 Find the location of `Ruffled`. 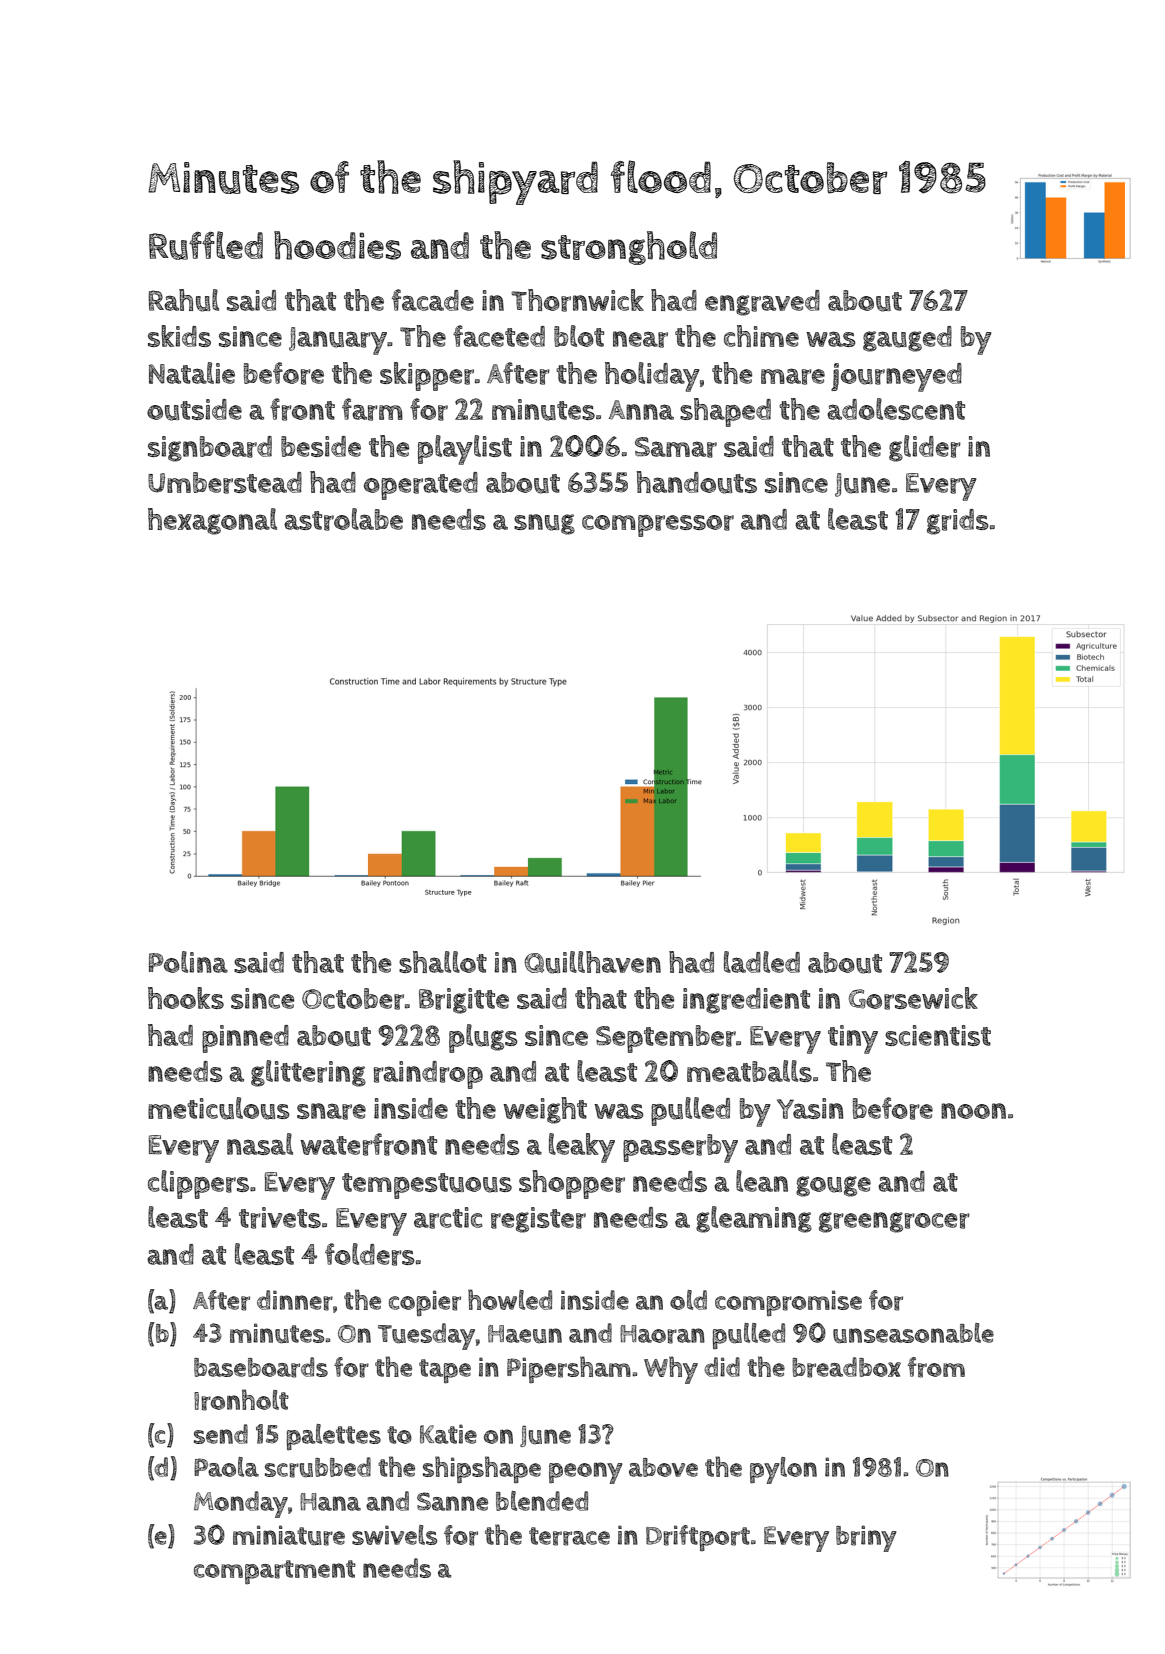

Ruffled is located at coordinates (206, 245).
